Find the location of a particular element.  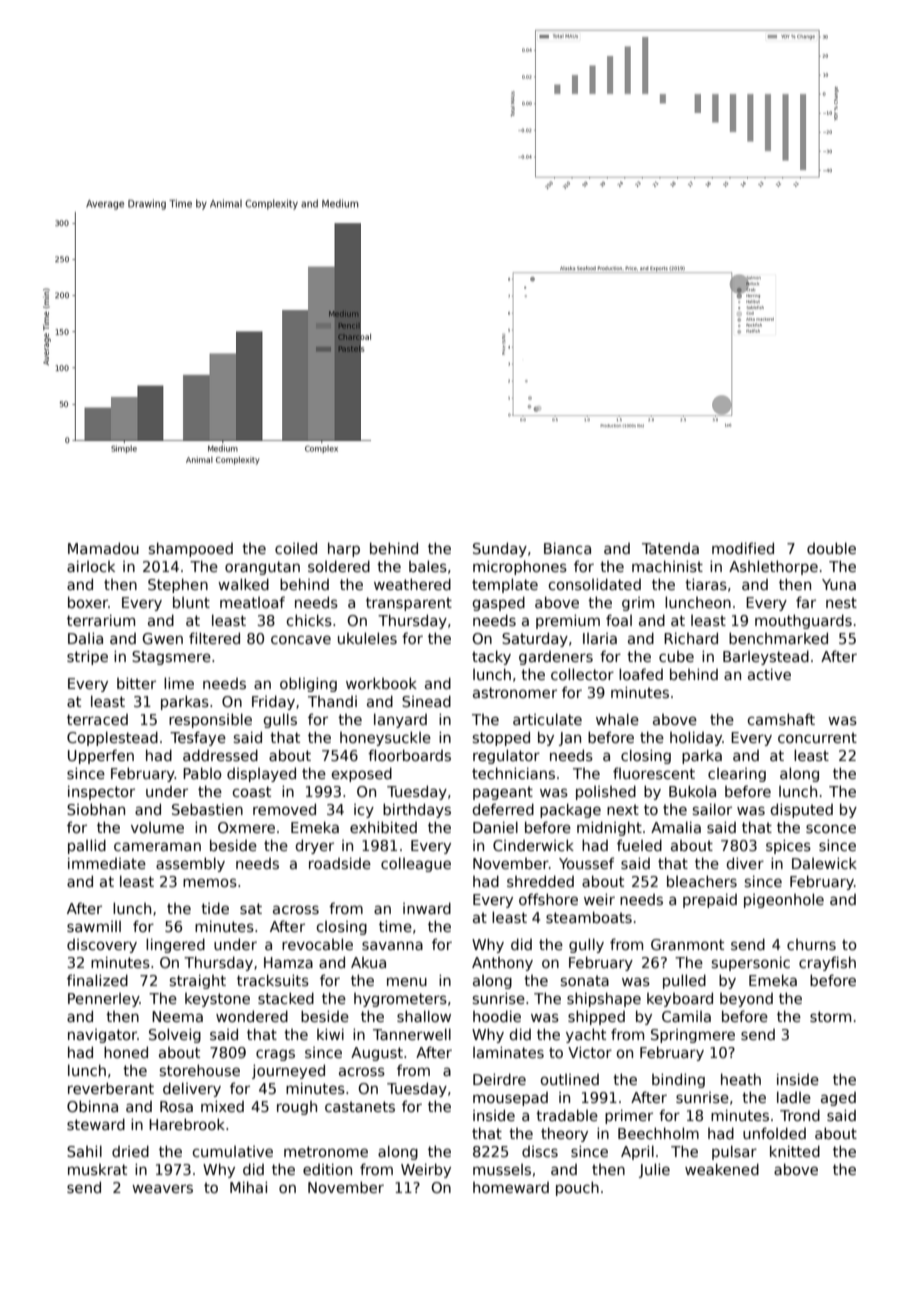

benchmarked is located at coordinates (778, 638).
